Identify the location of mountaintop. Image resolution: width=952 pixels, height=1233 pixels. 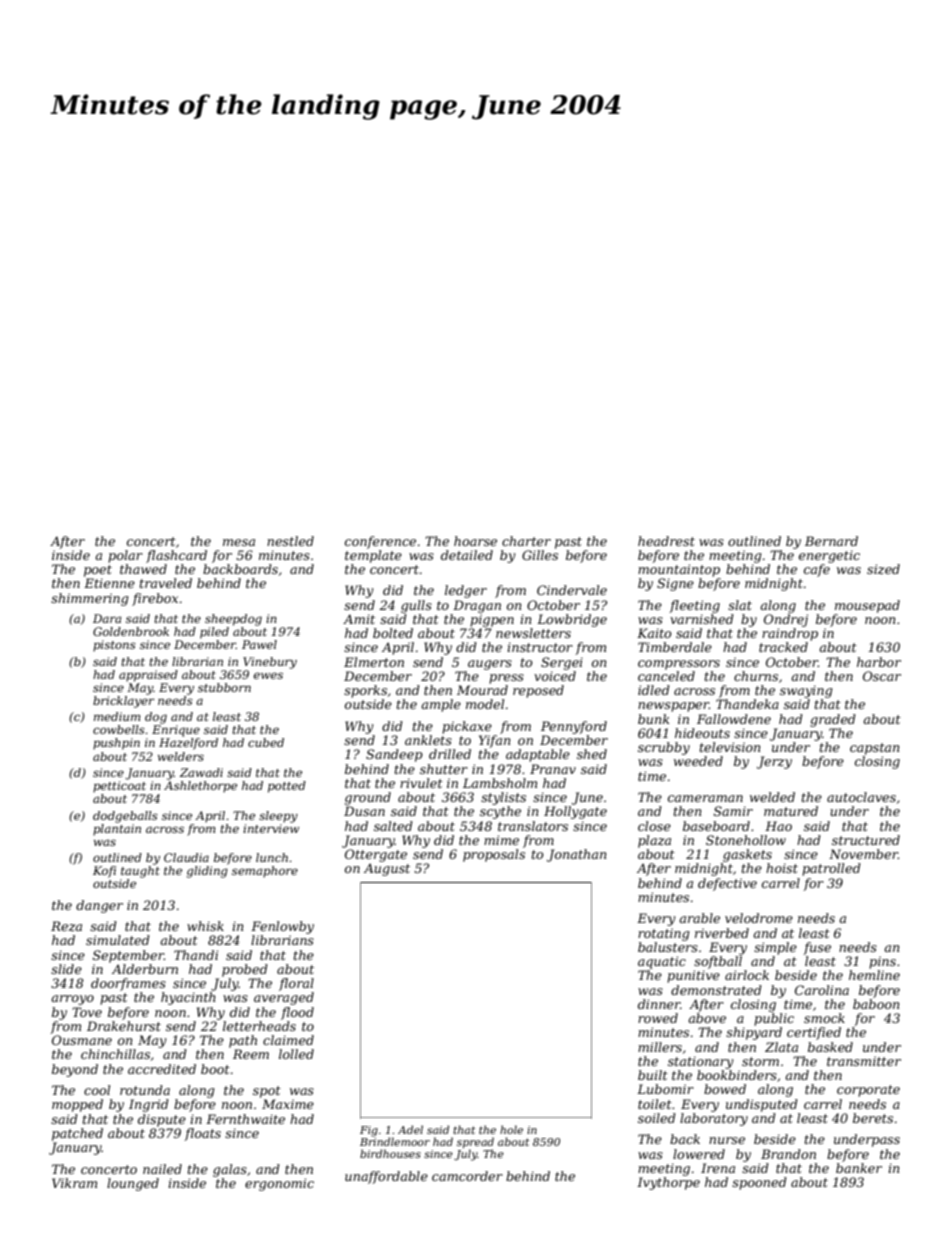
(679, 570).
